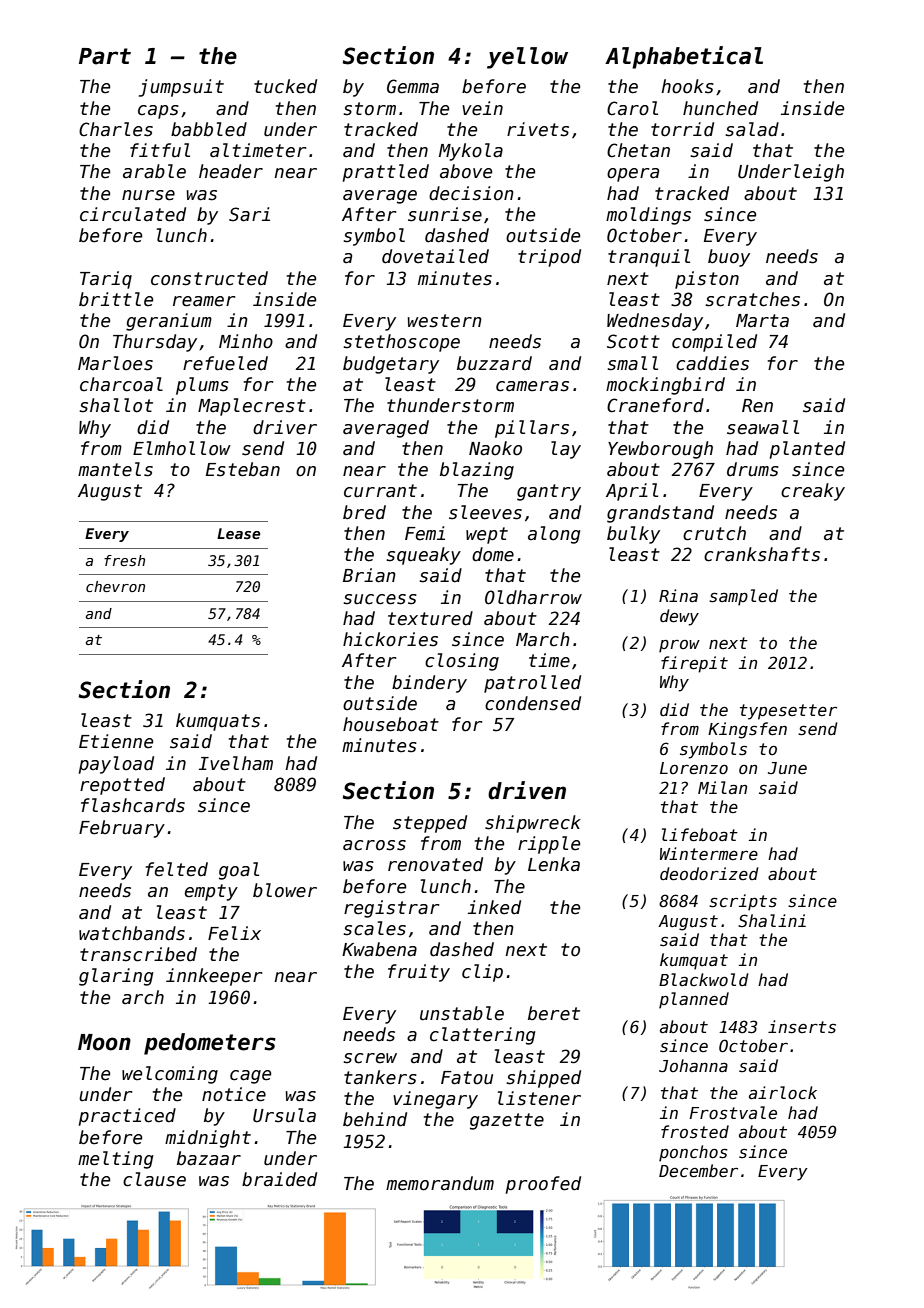  Describe the element at coordinates (127, 1117) in the screenshot. I see `practiced` at that location.
